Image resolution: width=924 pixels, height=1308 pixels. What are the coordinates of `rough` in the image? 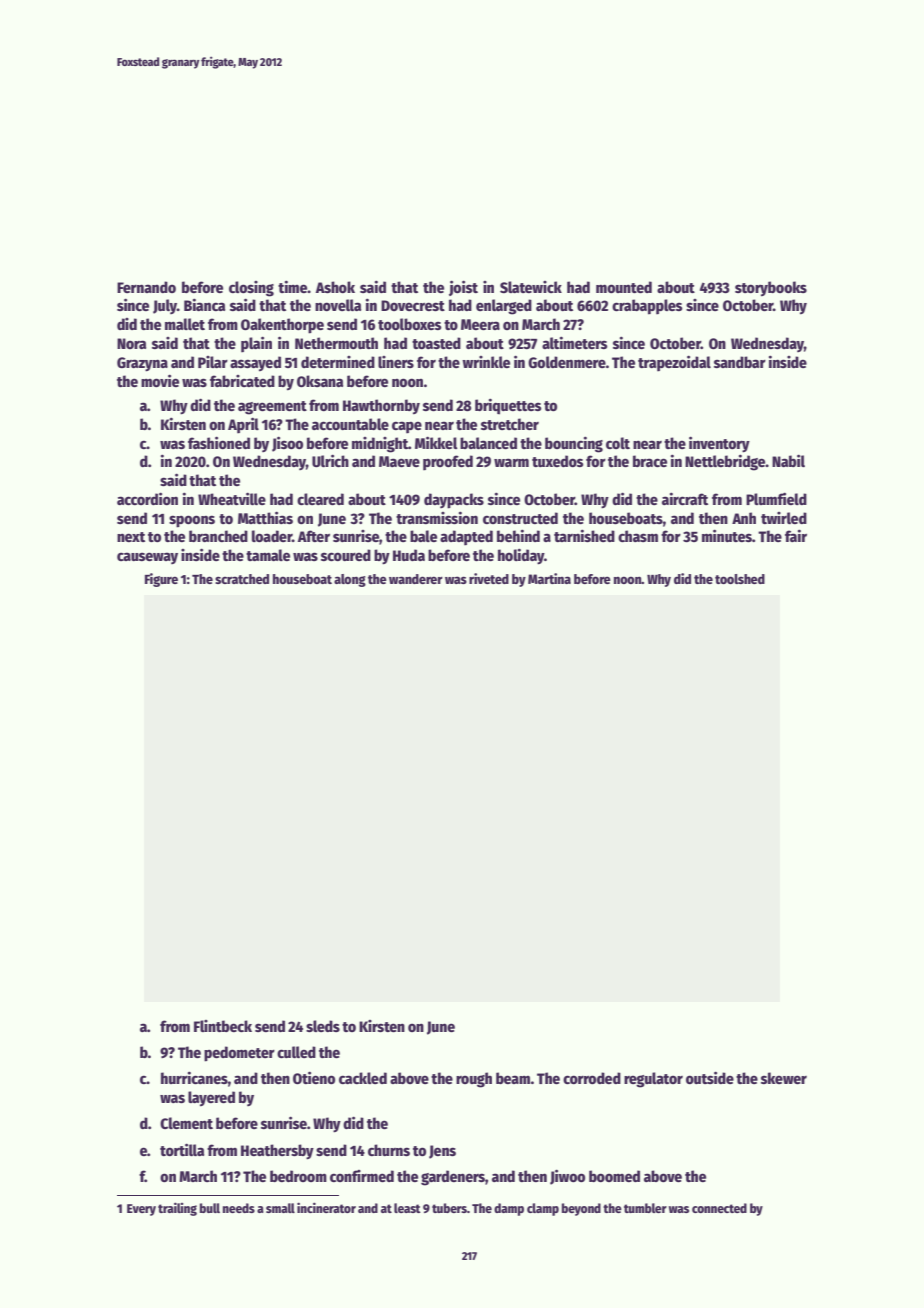 It's located at (474, 1080).
